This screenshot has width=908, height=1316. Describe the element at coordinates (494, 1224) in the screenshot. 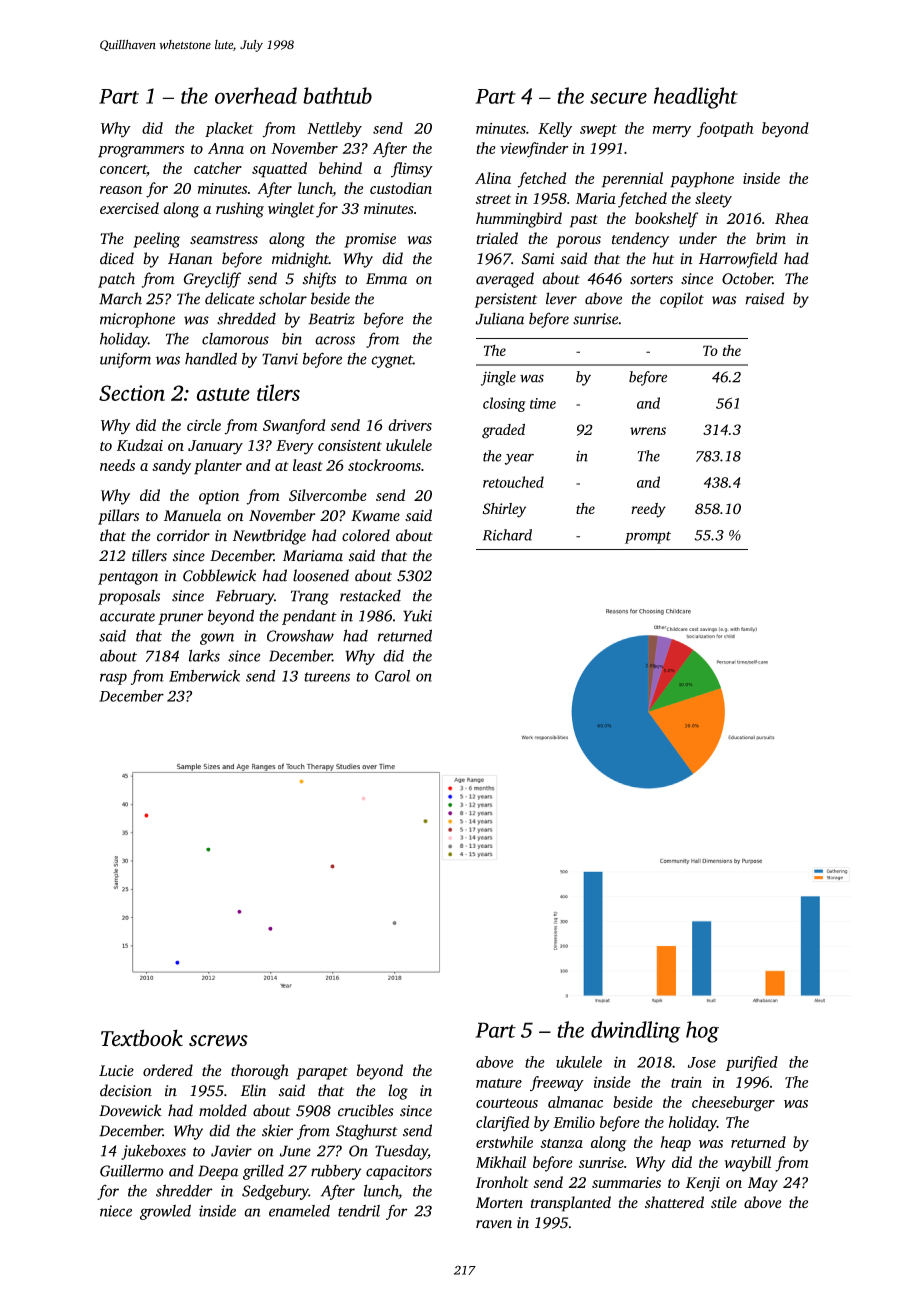

I see `raven` at that location.
